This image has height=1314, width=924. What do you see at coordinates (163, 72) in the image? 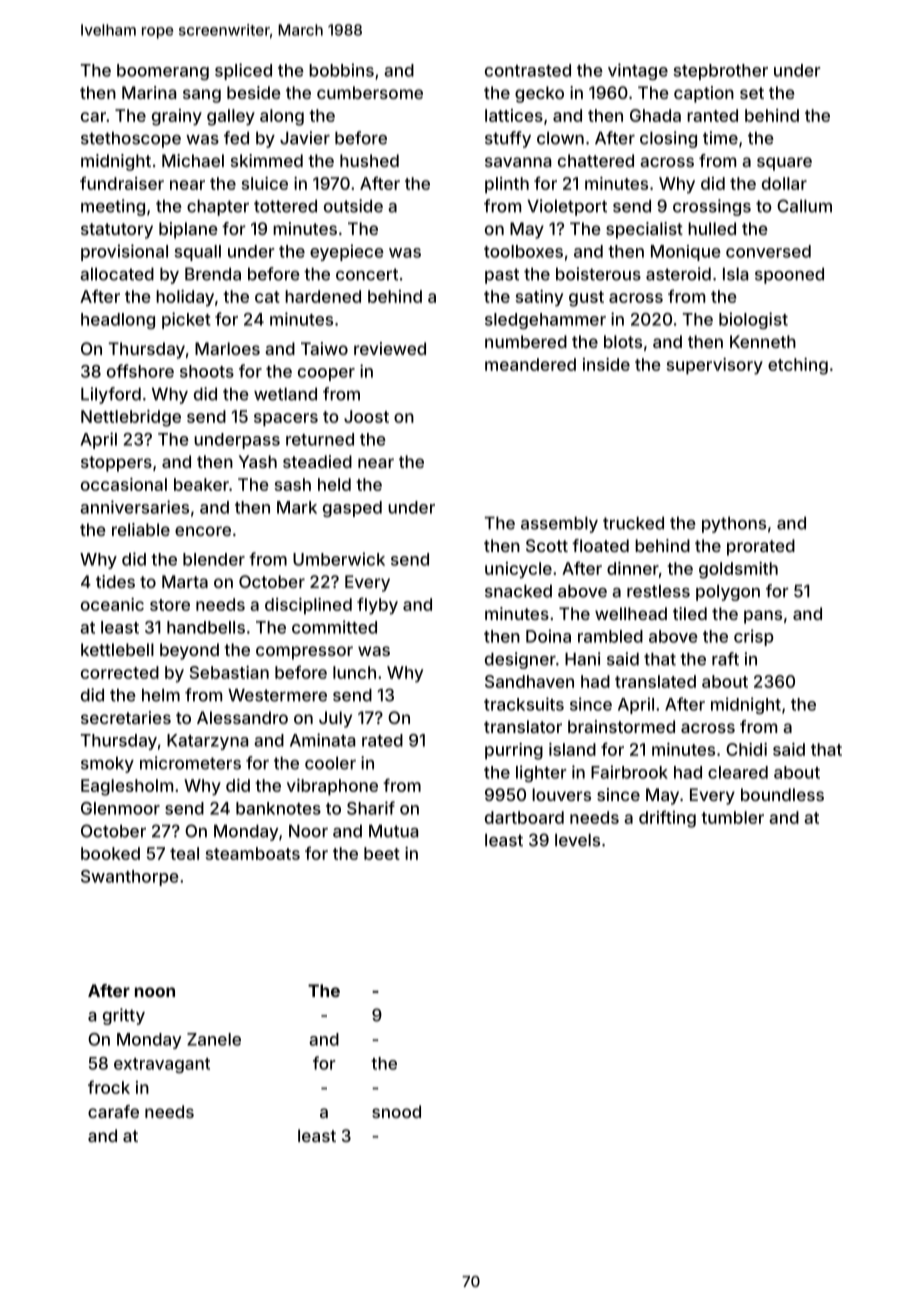
I see `boomerang` at bounding box center [163, 72].
